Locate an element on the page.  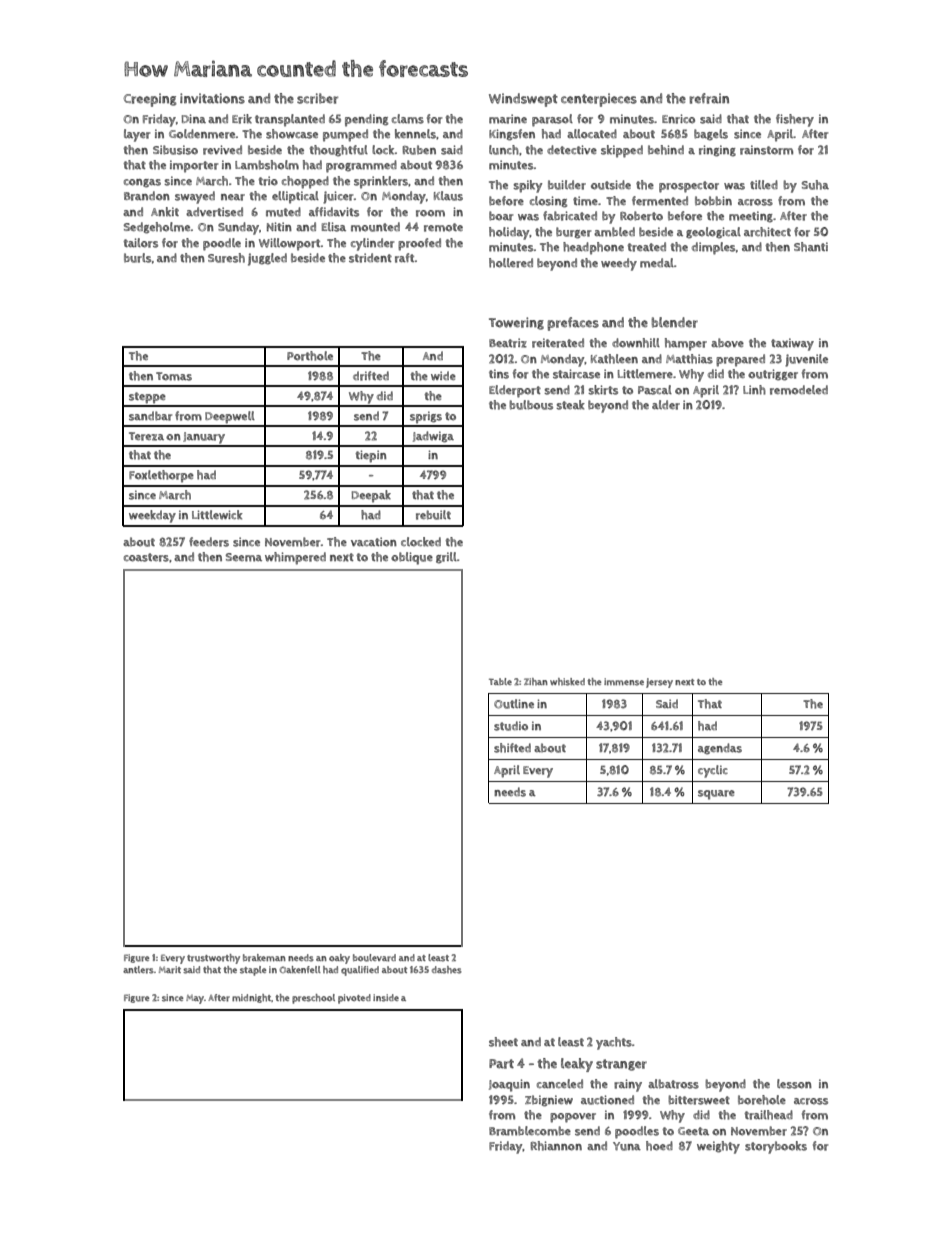
inside is located at coordinates (386, 998).
